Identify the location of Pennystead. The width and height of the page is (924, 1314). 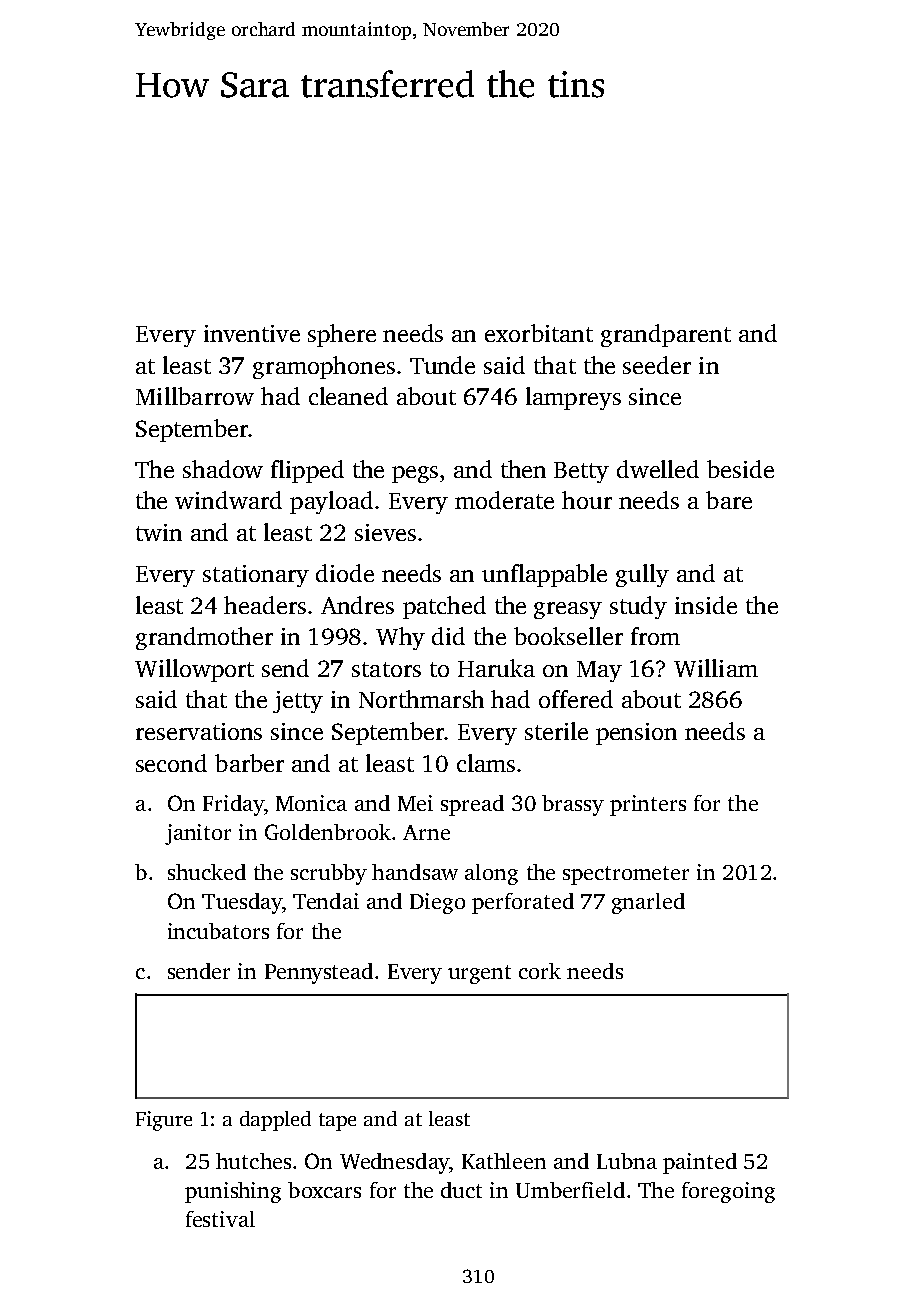
(319, 973).
